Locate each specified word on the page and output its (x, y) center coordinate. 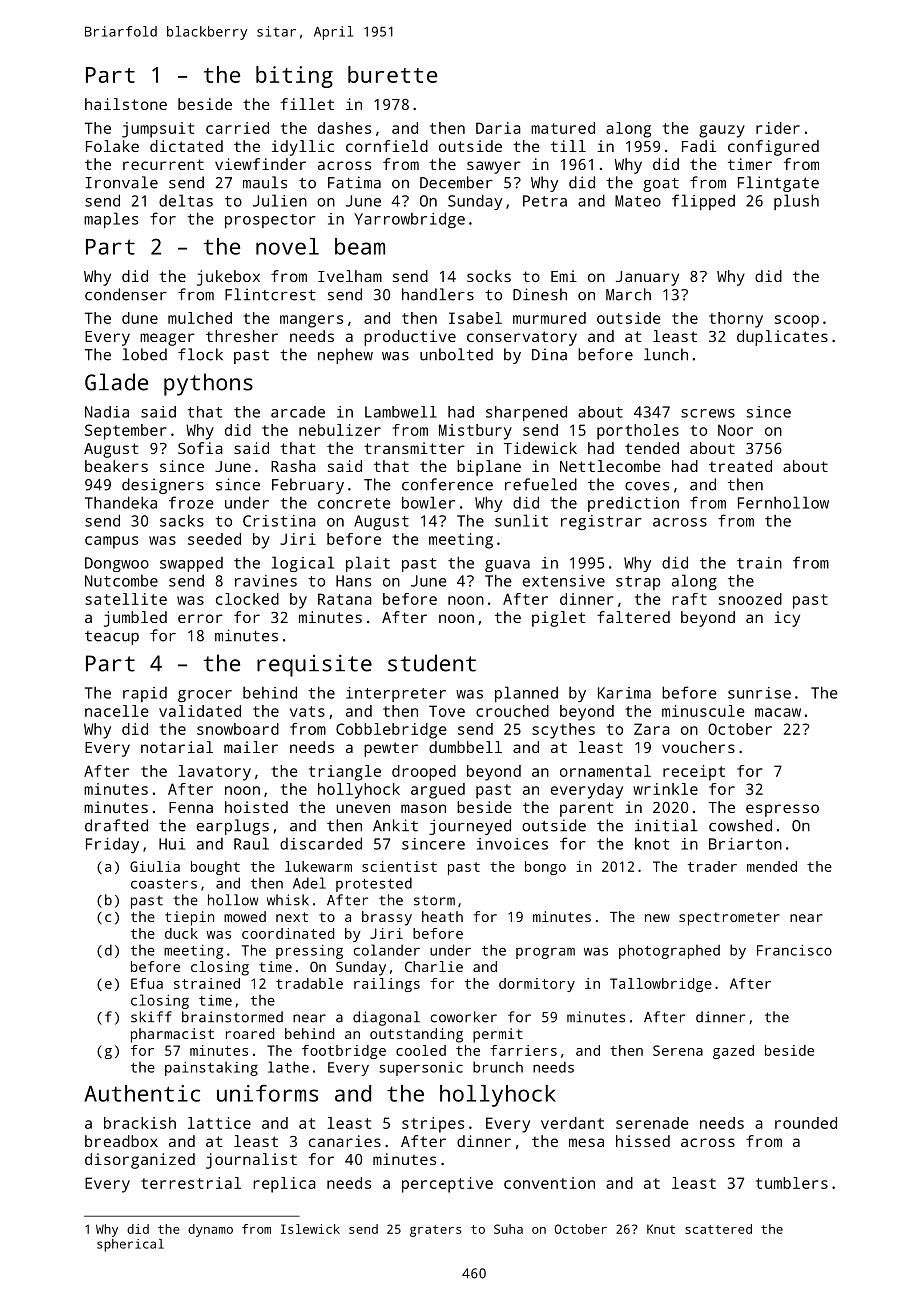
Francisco (794, 950)
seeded (214, 539)
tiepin (189, 918)
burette (392, 74)
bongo (545, 868)
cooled (421, 1050)
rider (778, 128)
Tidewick (540, 448)
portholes (638, 432)
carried (237, 128)
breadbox (121, 1141)
